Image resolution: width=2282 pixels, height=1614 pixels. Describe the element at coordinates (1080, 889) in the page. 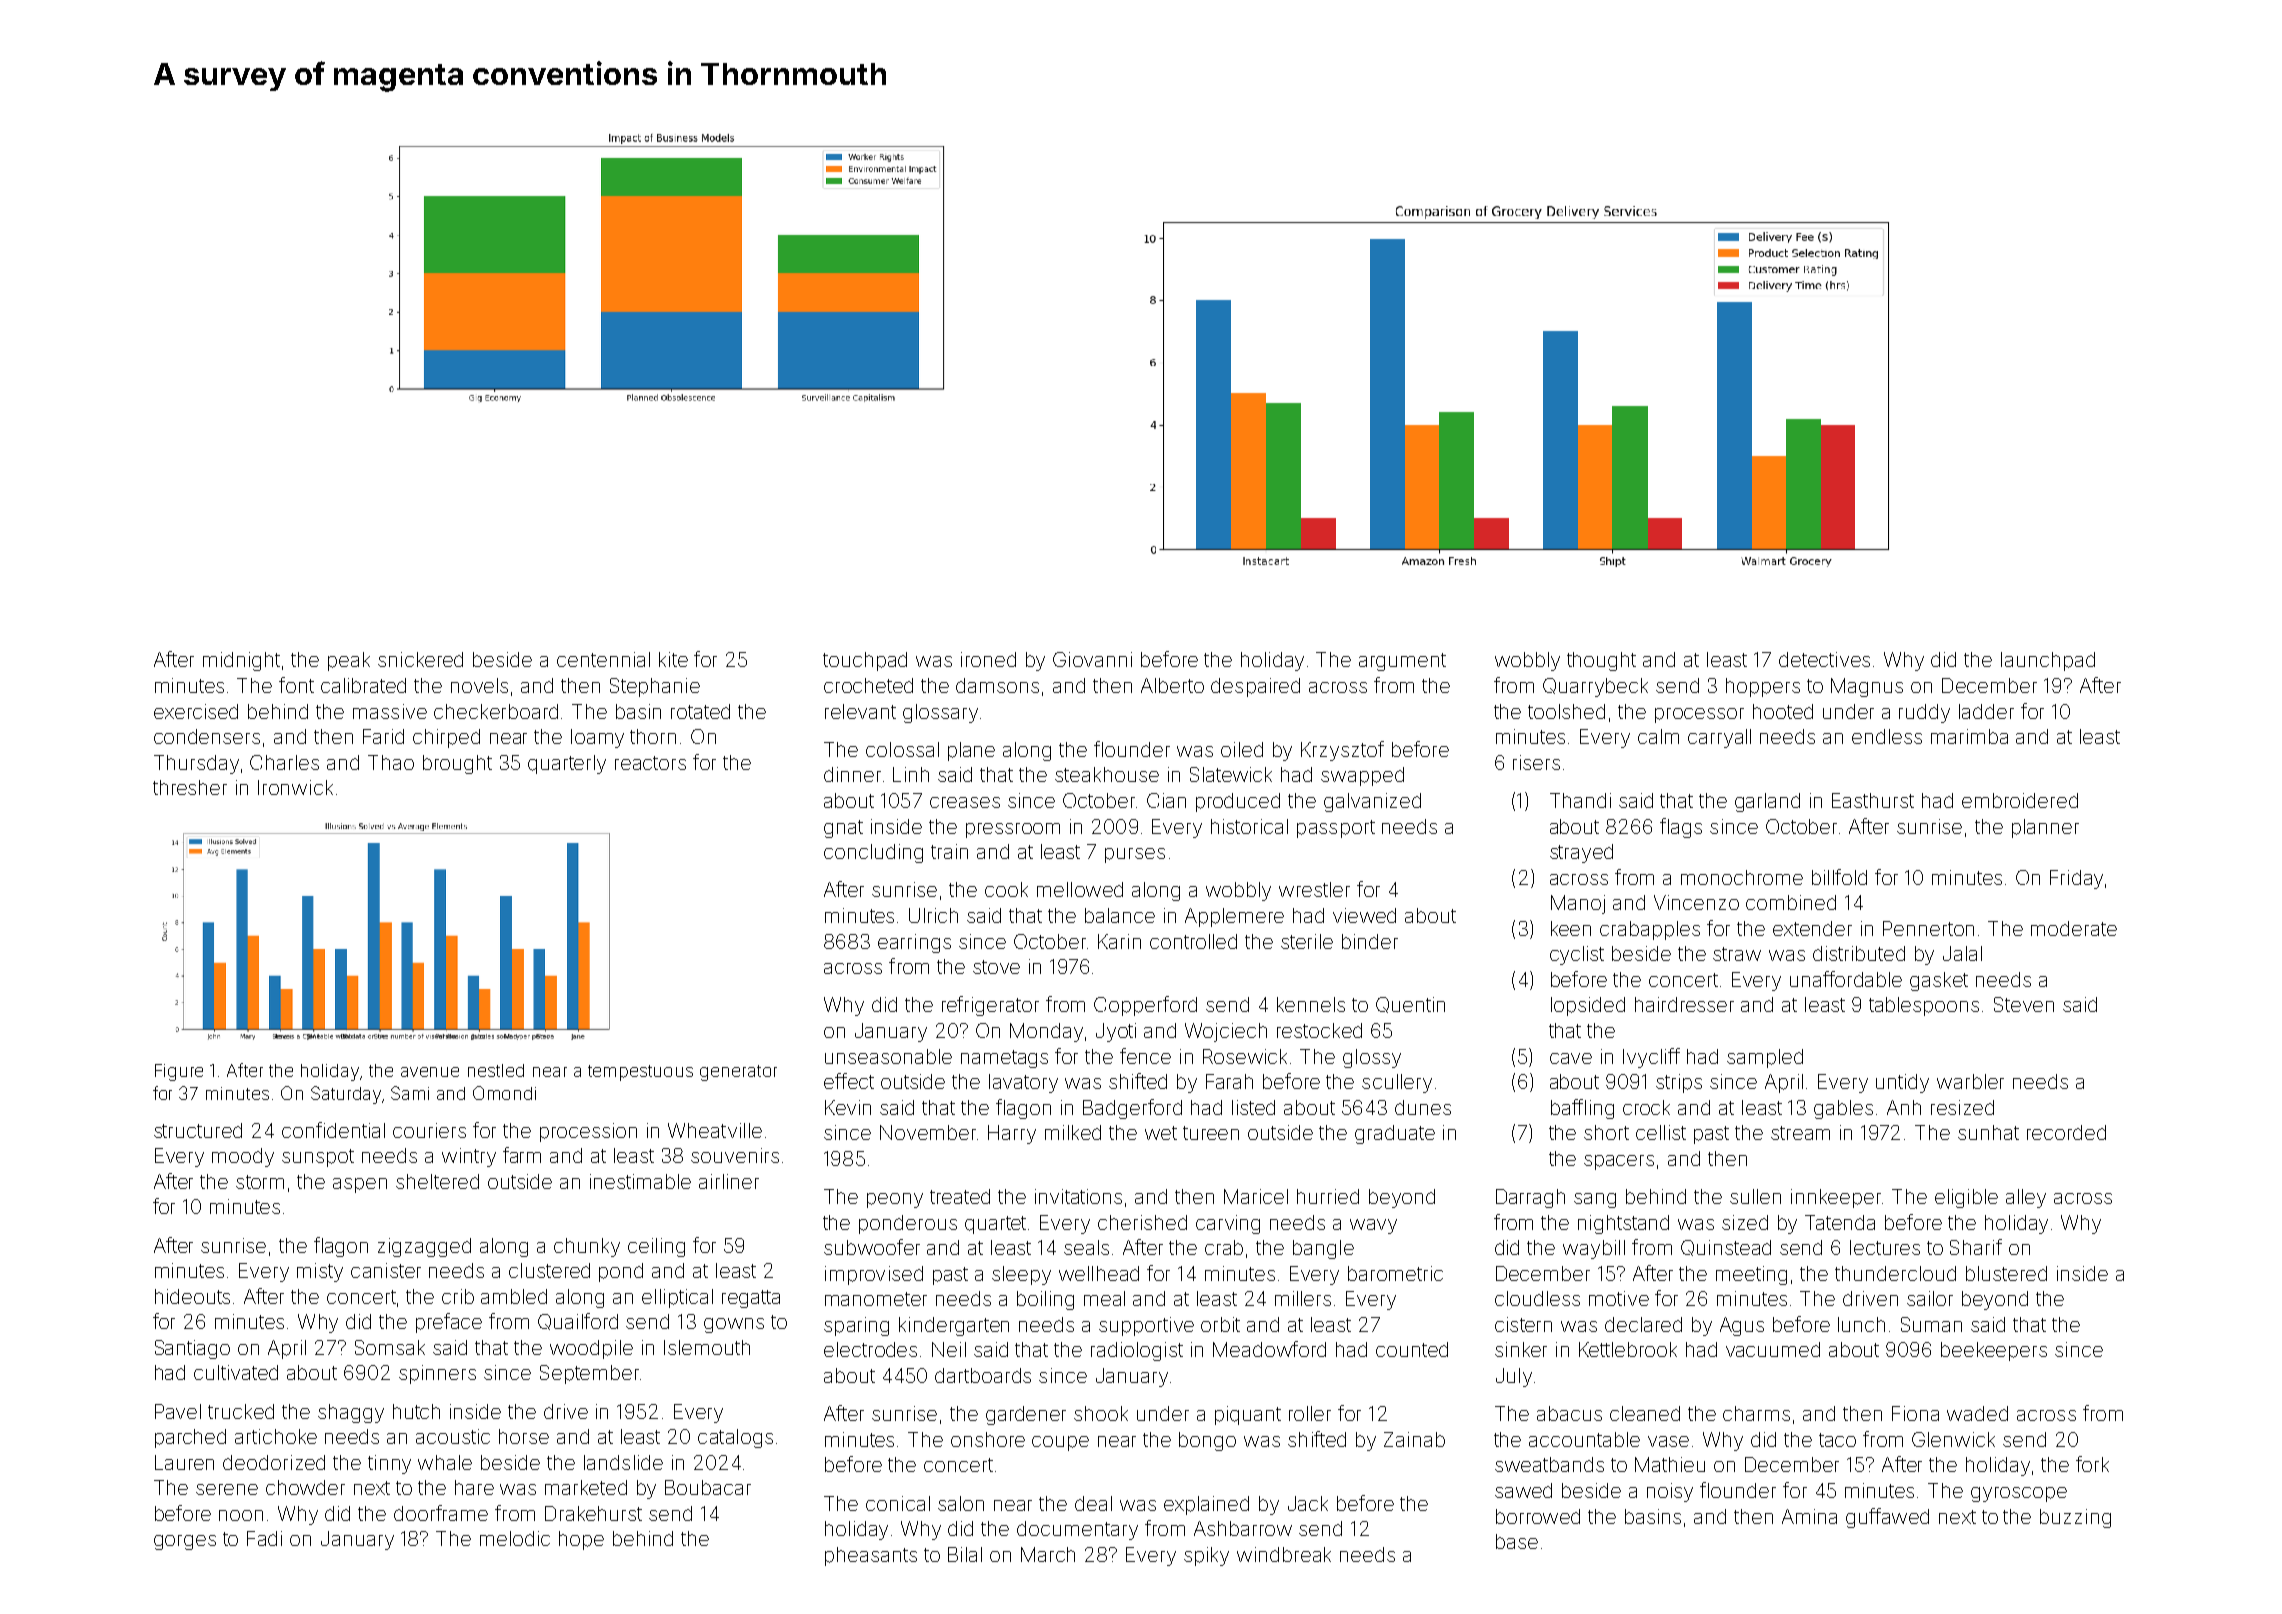

I see `mellowed` at that location.
